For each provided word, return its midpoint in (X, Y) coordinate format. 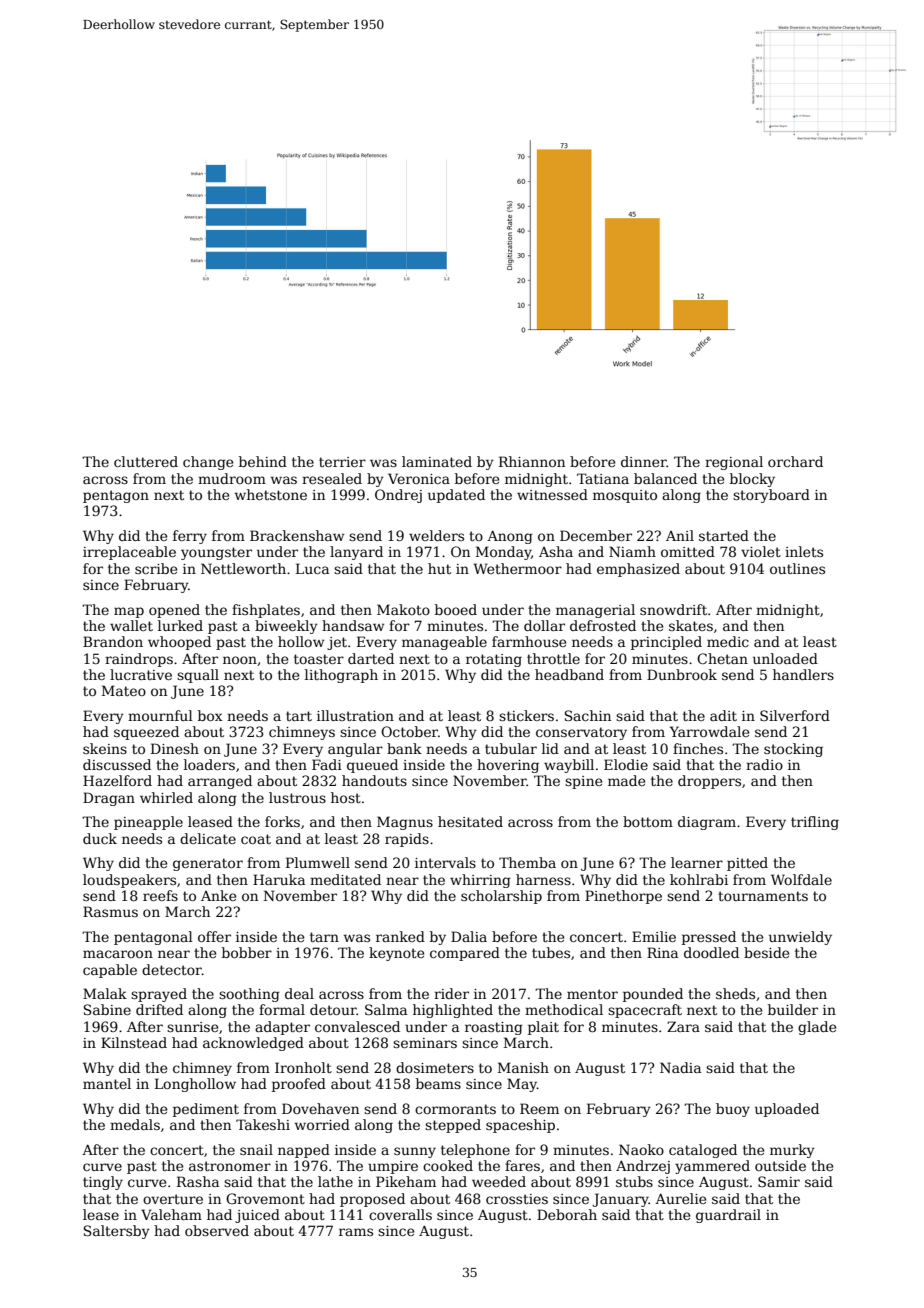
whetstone (271, 494)
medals (135, 1124)
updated (456, 496)
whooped (179, 643)
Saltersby (117, 1232)
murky (792, 1151)
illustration (355, 715)
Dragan (109, 799)
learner (697, 862)
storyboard (771, 496)
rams (356, 1232)
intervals (445, 862)
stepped (453, 1126)
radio (764, 764)
